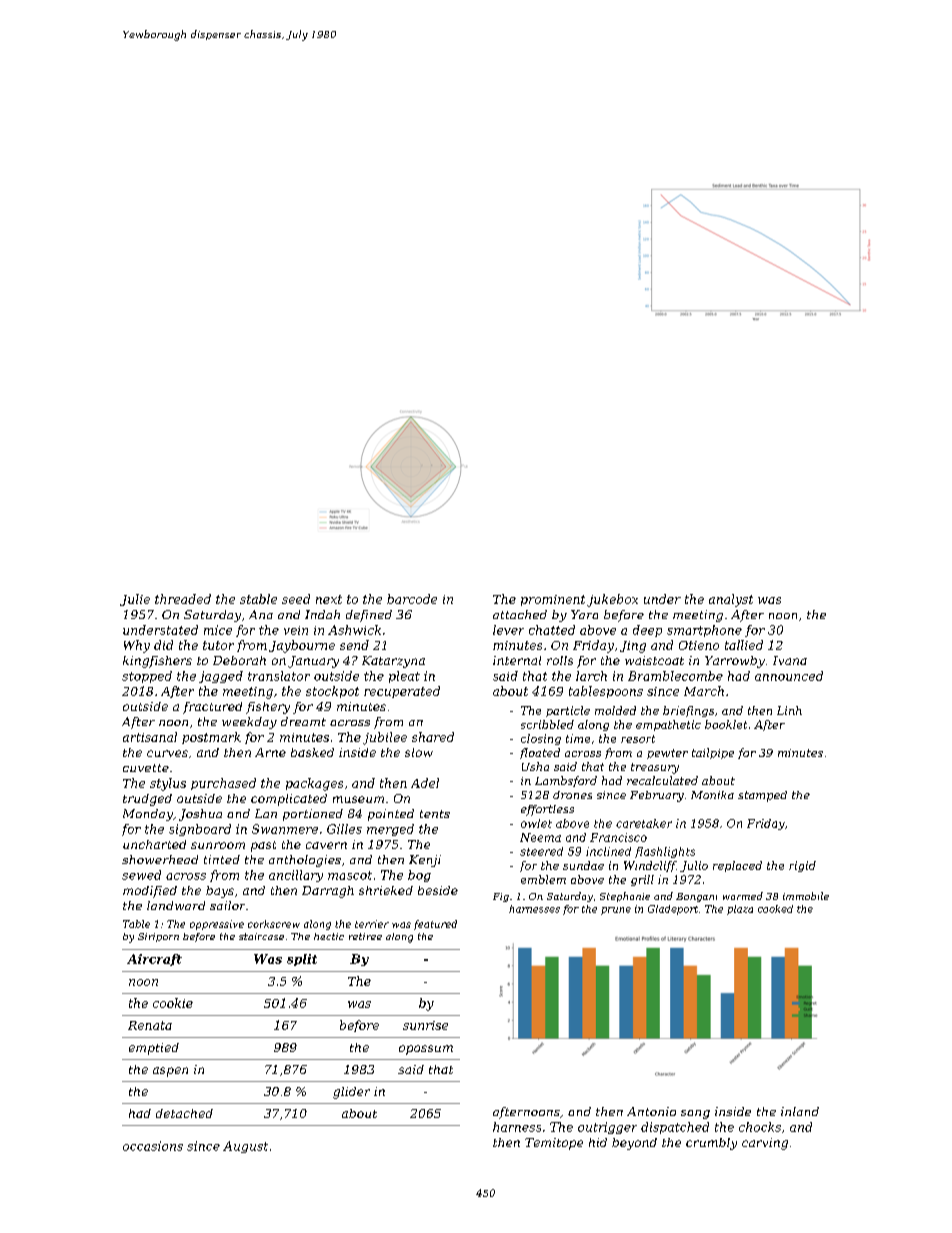 Image resolution: width=952 pixels, height=1233 pixels. I want to click on closing, so click(541, 739).
